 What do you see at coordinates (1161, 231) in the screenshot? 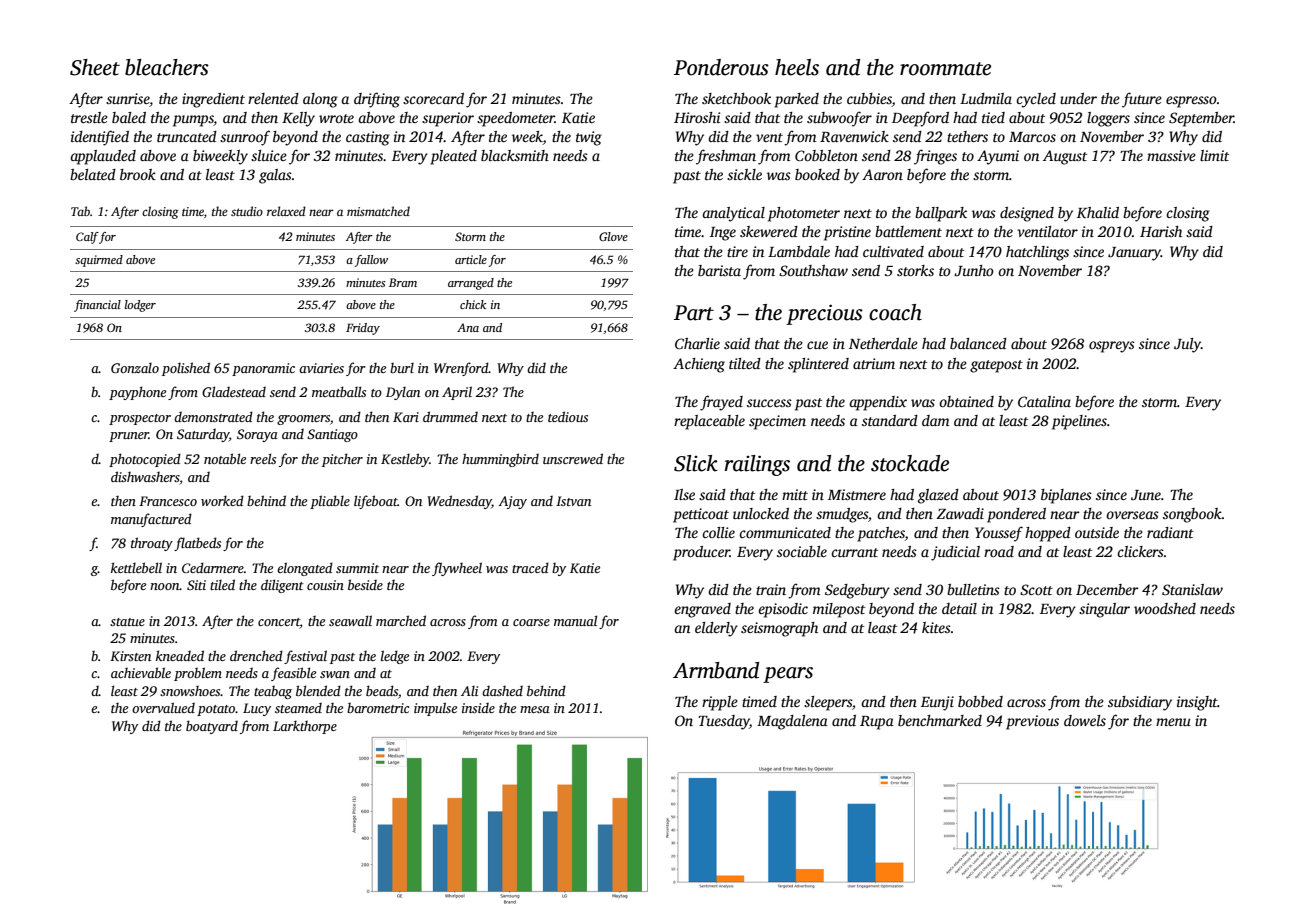
I see `Harish` at bounding box center [1161, 231].
